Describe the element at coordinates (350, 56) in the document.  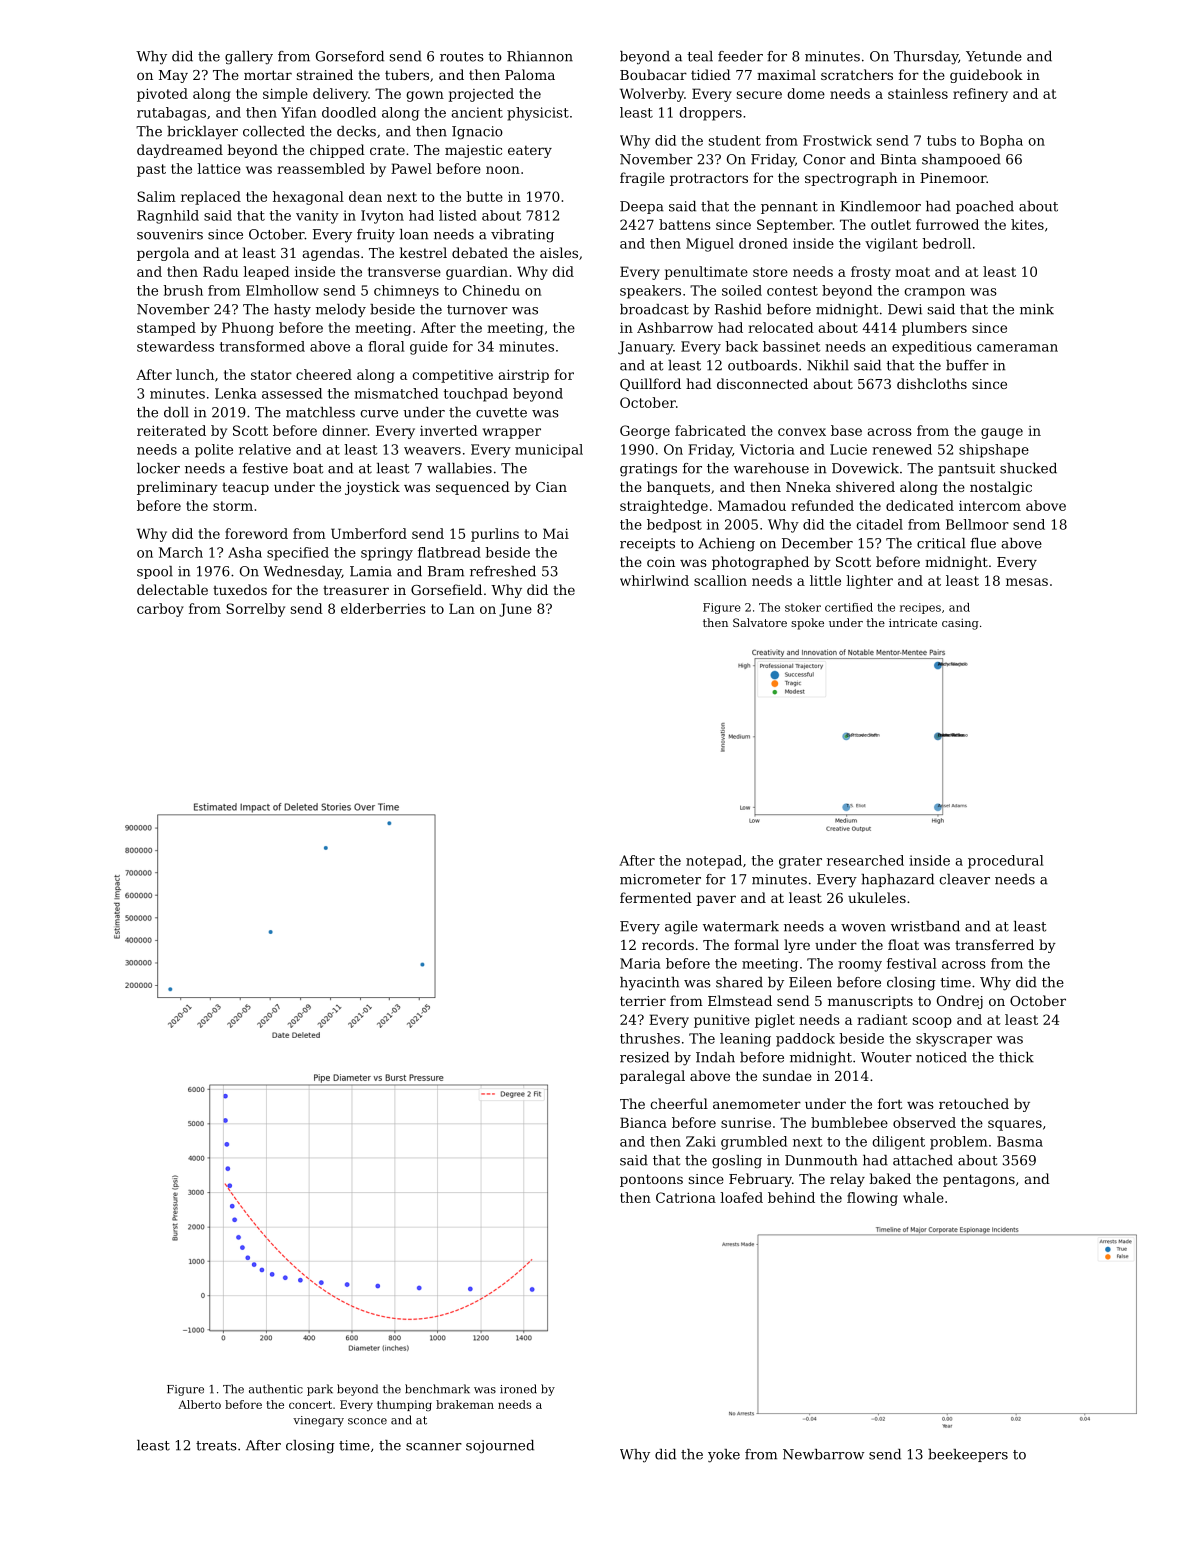
I see `Gorseford` at that location.
